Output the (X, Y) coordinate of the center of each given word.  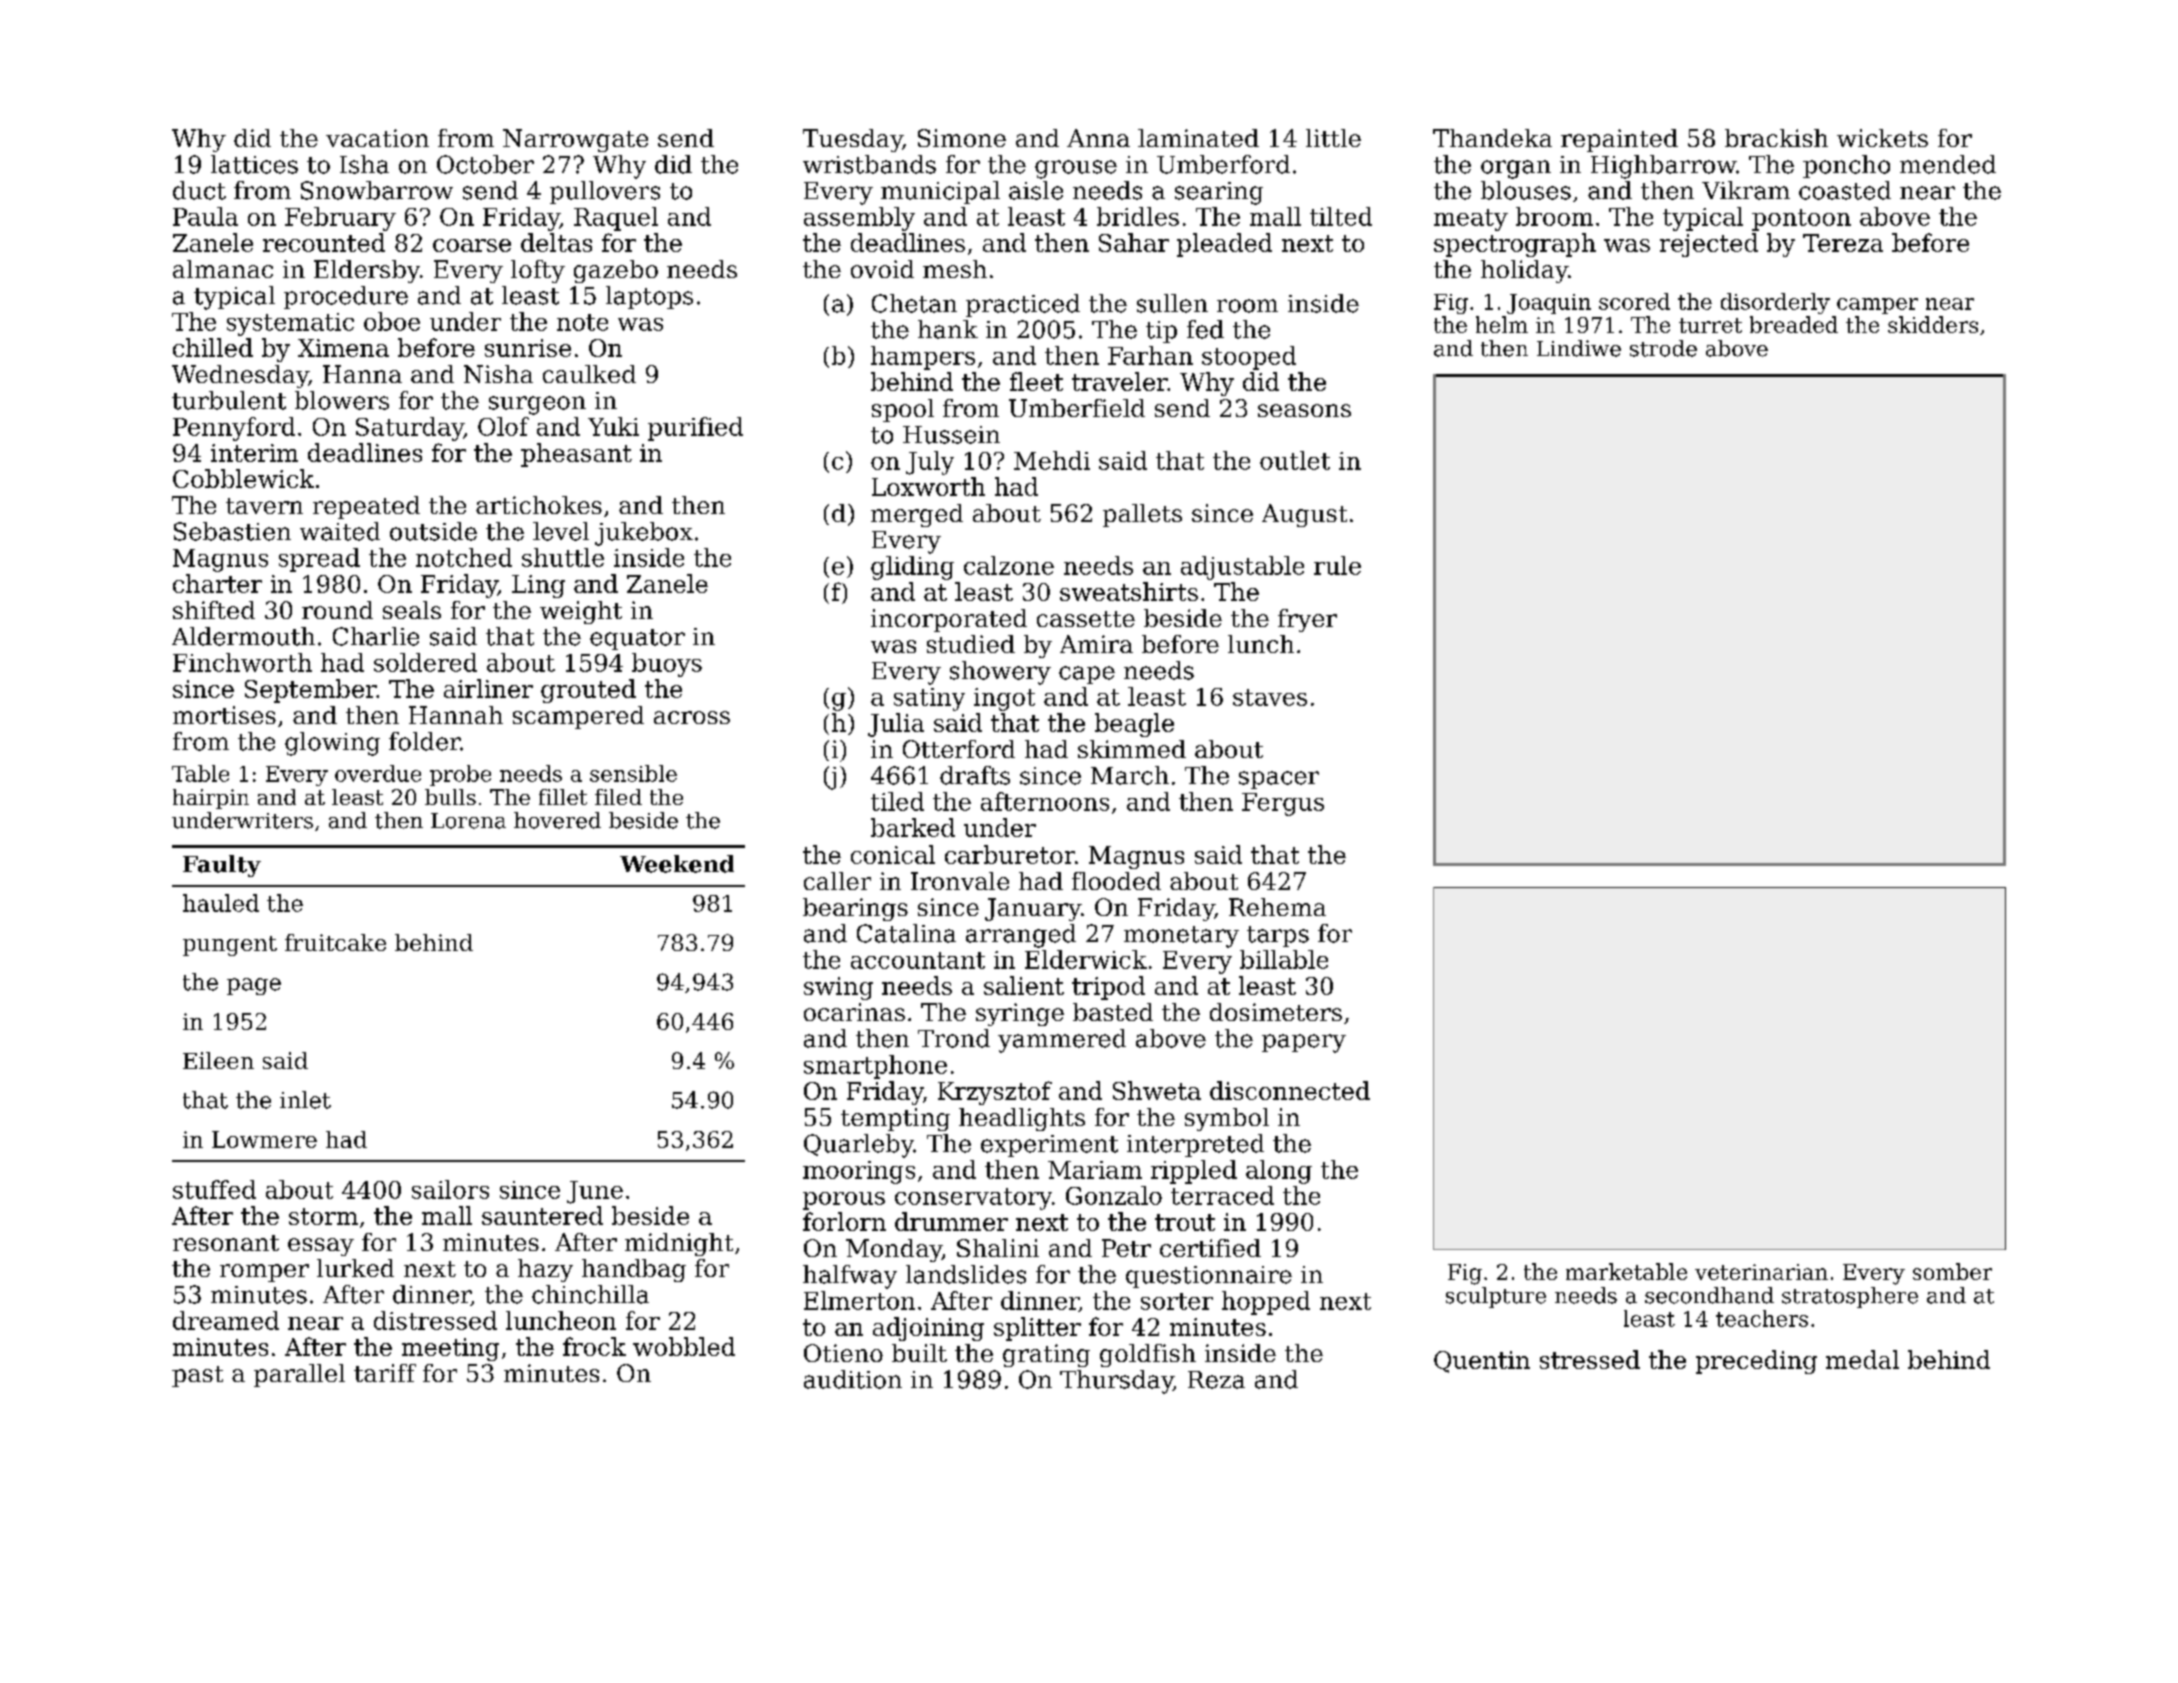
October (485, 164)
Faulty (222, 866)
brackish (1776, 138)
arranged (1021, 936)
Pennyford (234, 429)
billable (1284, 959)
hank (948, 329)
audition (853, 1379)
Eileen (218, 1060)
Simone (962, 138)
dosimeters (1276, 1012)
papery (1304, 1043)
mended (1948, 164)
